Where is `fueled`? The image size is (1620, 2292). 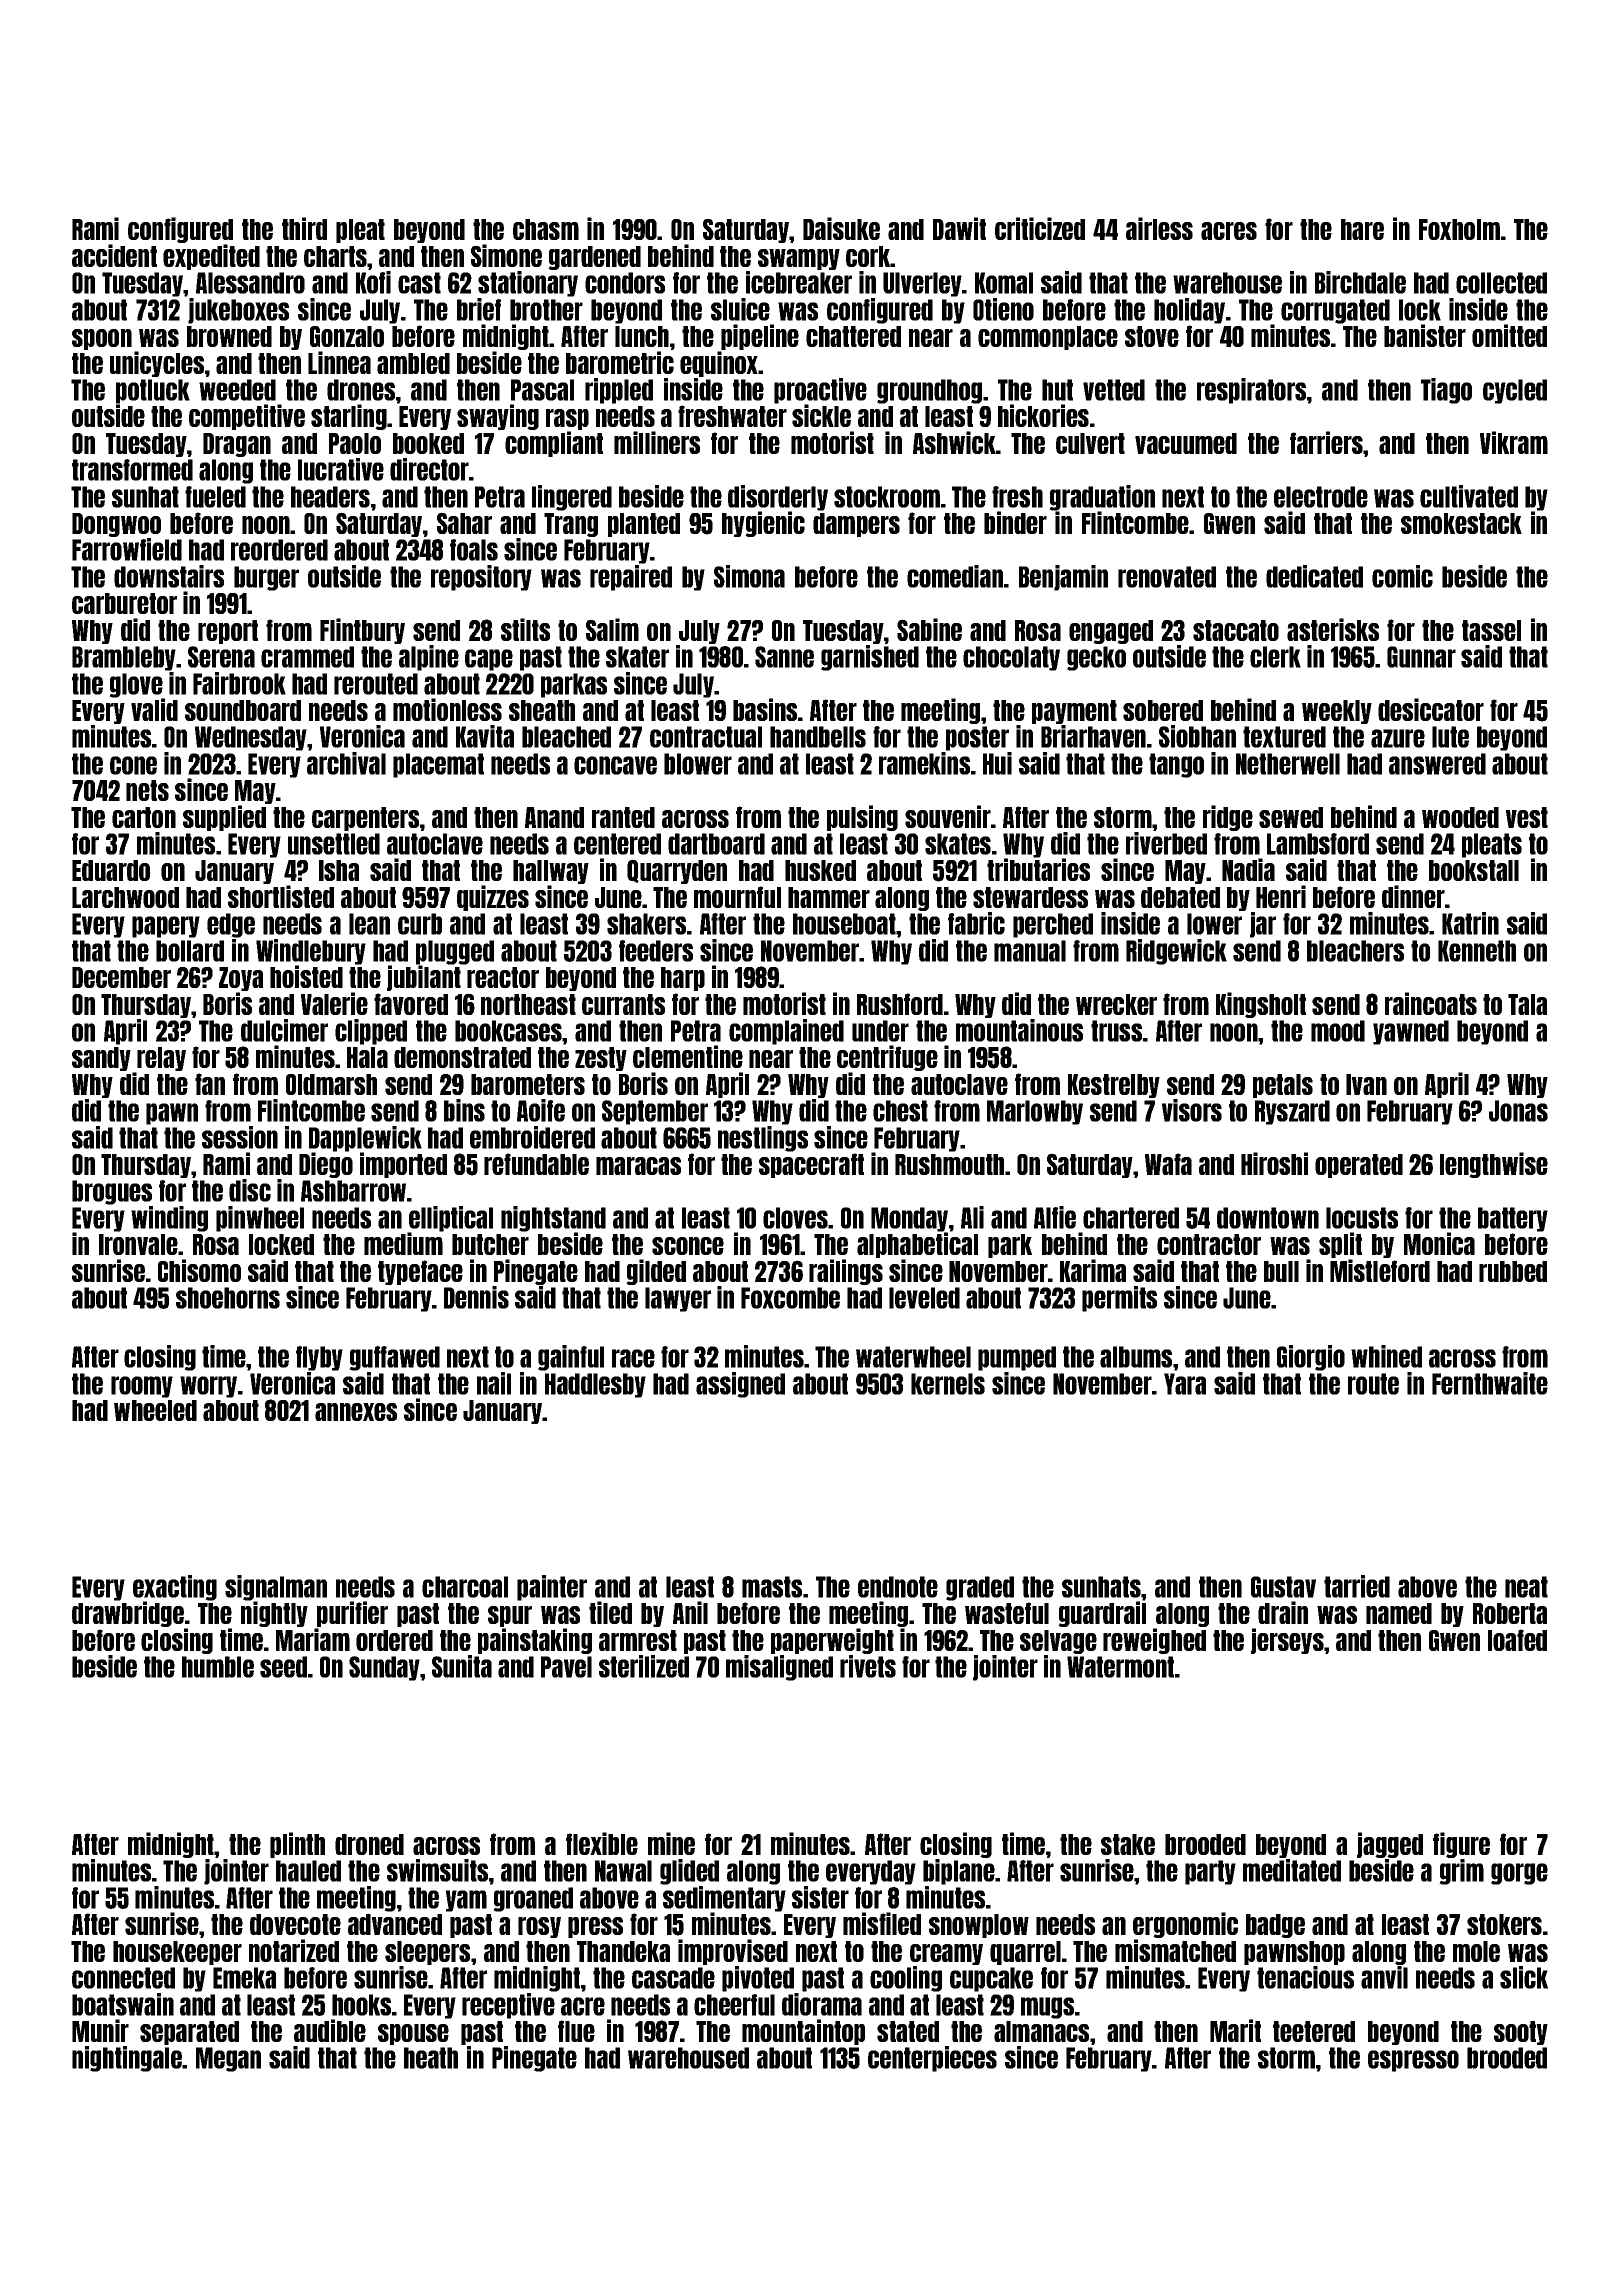 fueled is located at coordinates (215, 497).
